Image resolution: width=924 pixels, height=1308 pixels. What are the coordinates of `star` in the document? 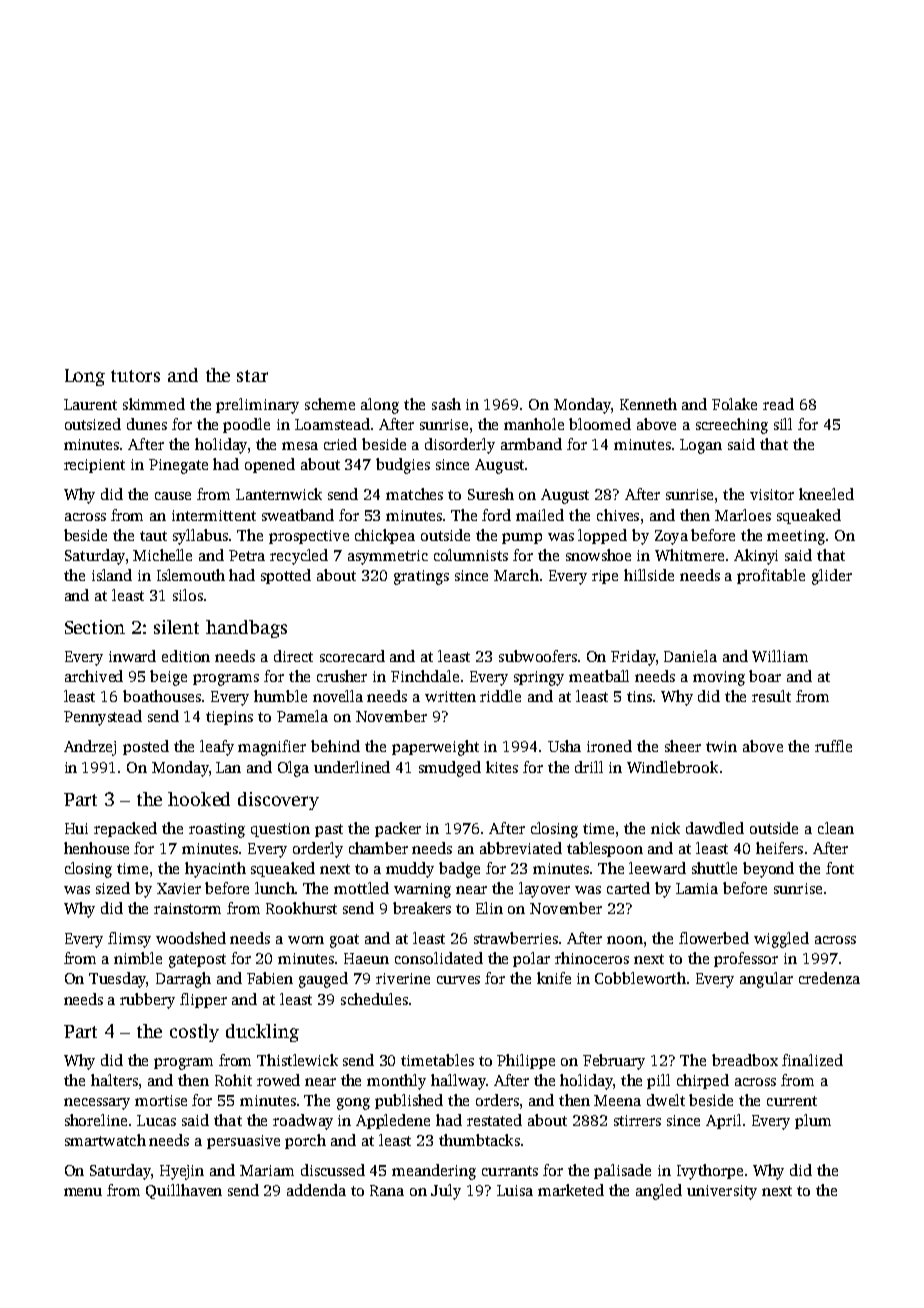 It's located at (252, 376).
